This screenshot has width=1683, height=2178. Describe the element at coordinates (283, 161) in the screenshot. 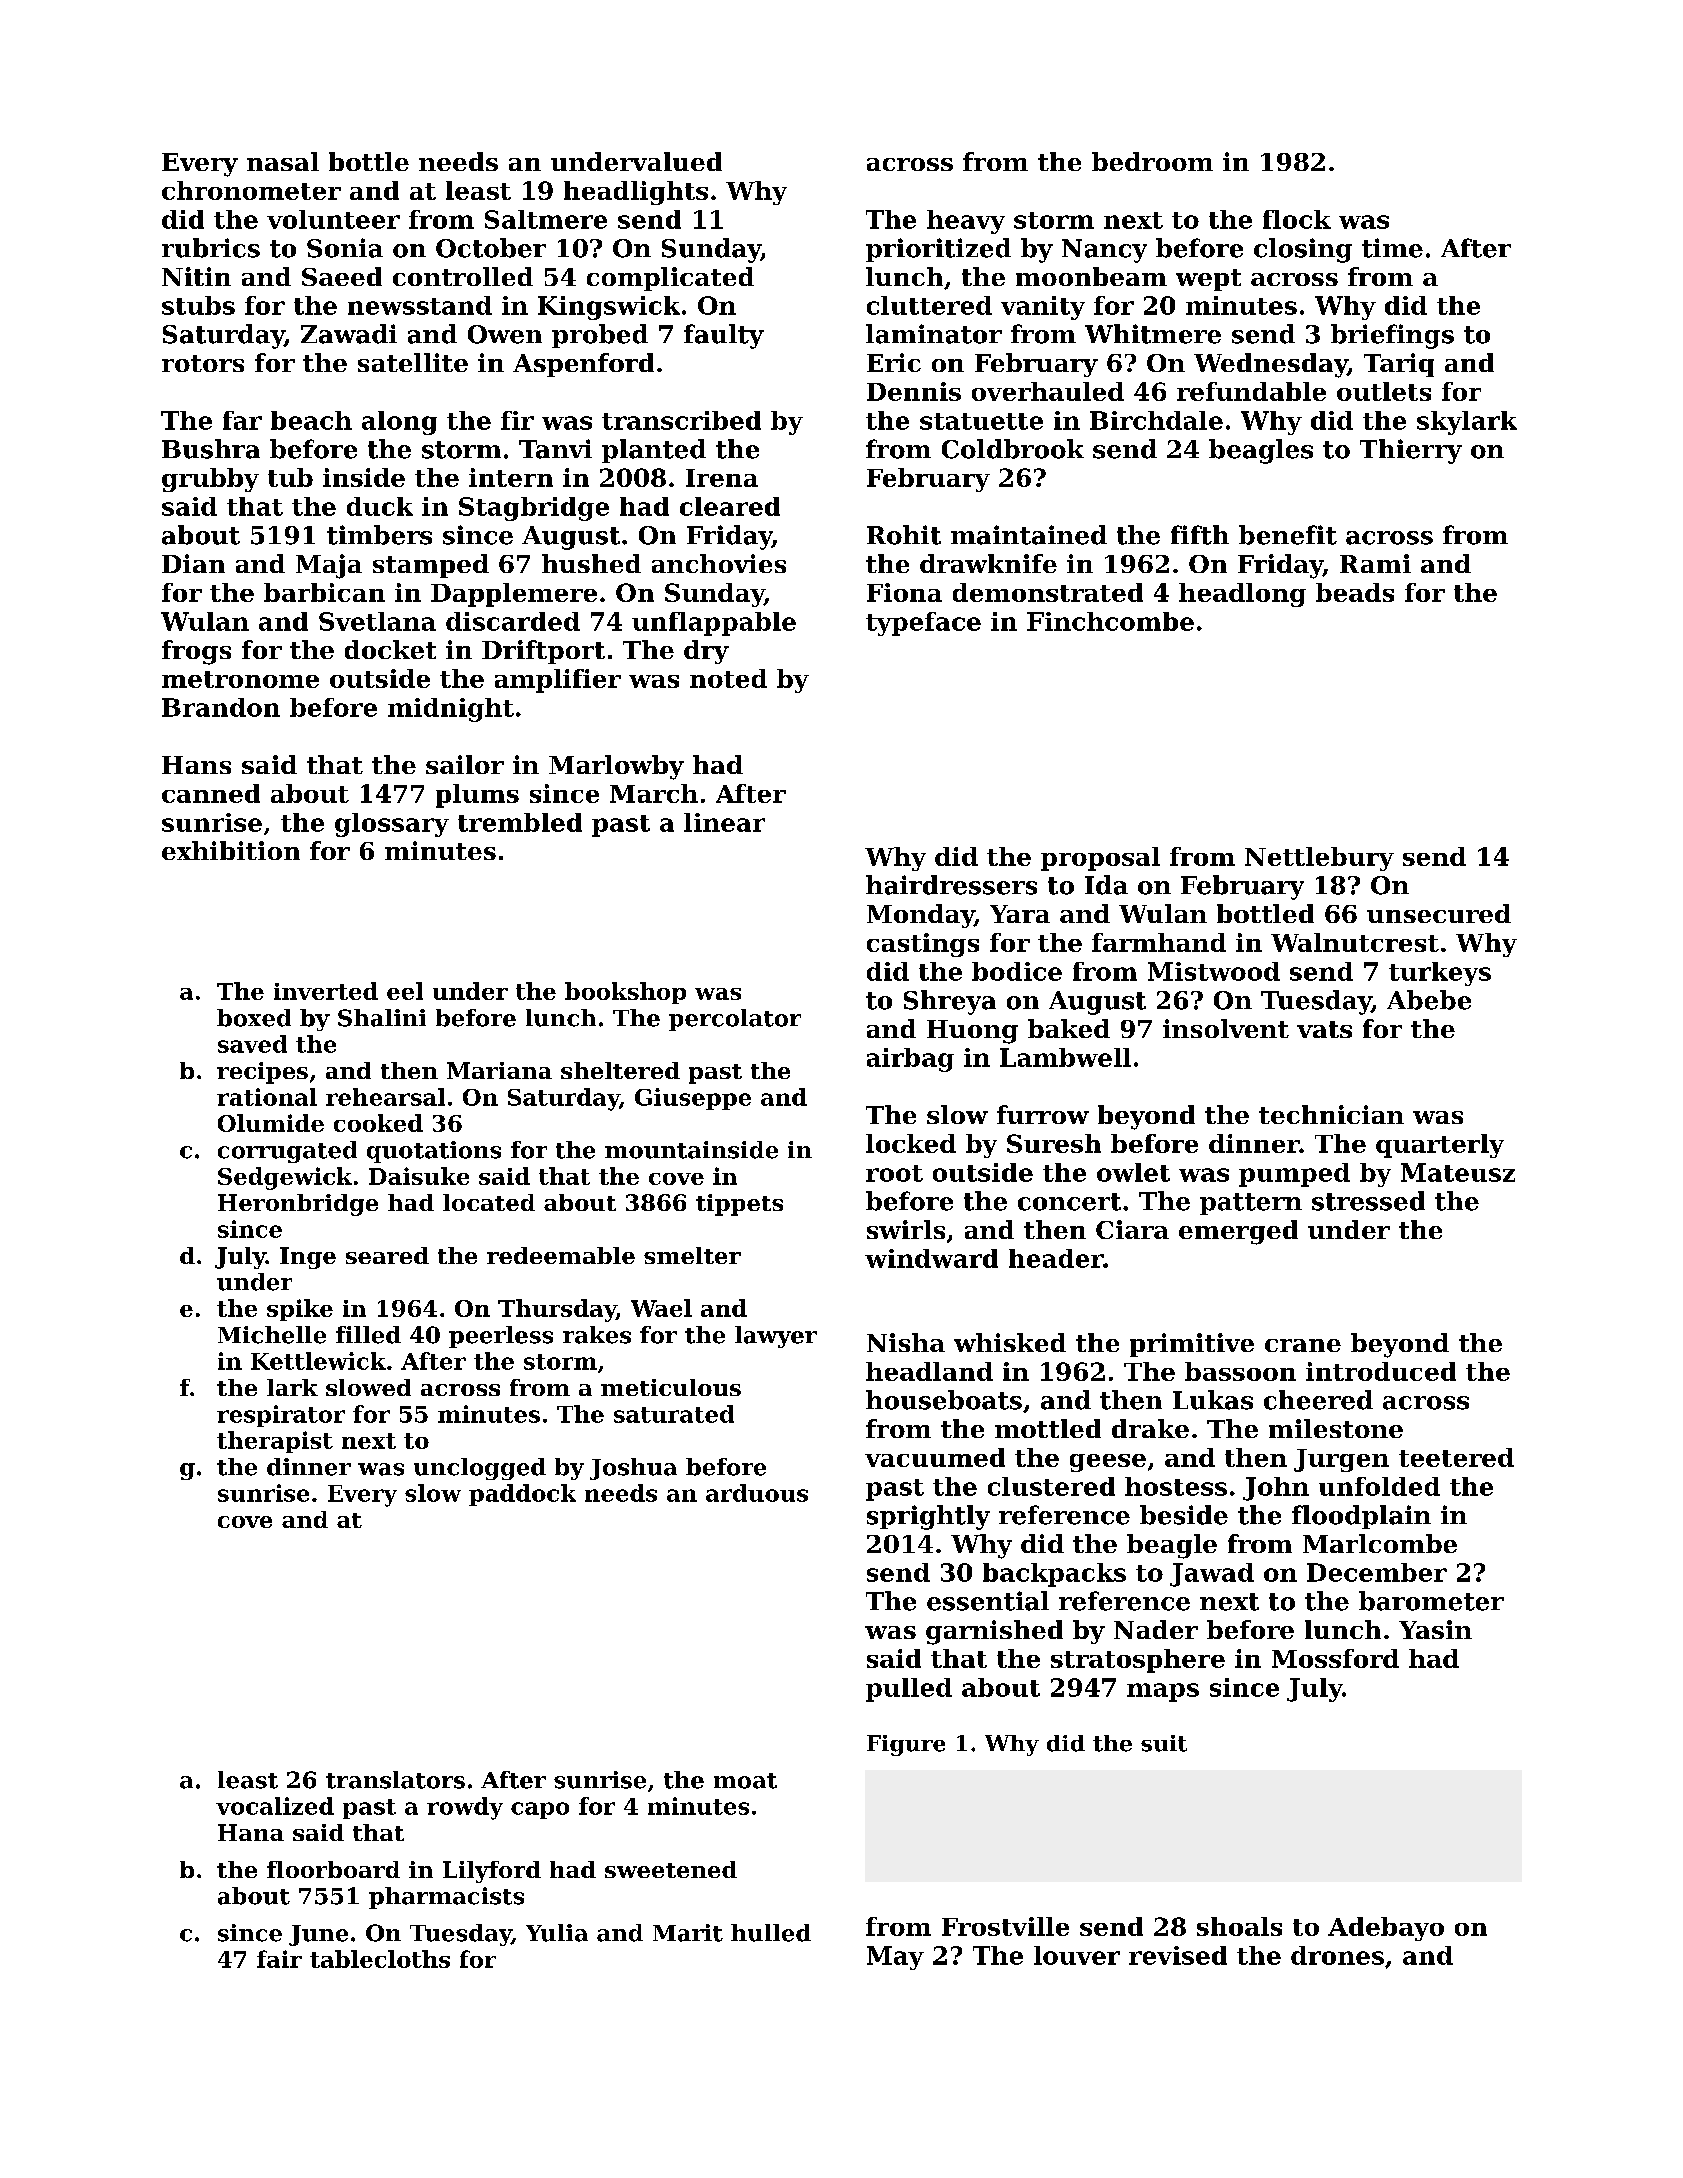

I see `nasal` at that location.
